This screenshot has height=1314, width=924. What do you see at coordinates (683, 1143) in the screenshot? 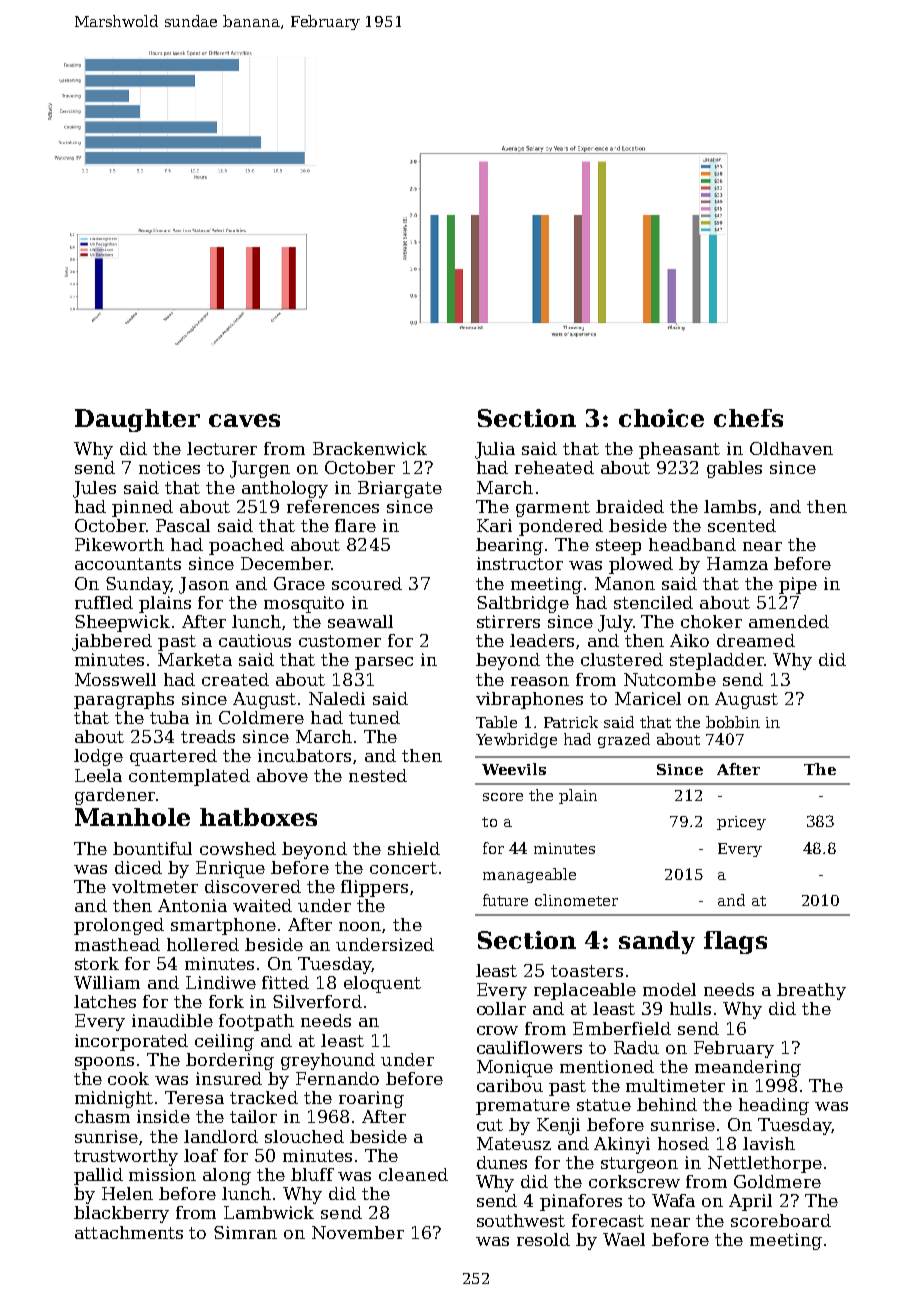
I see `hosed` at bounding box center [683, 1143].
